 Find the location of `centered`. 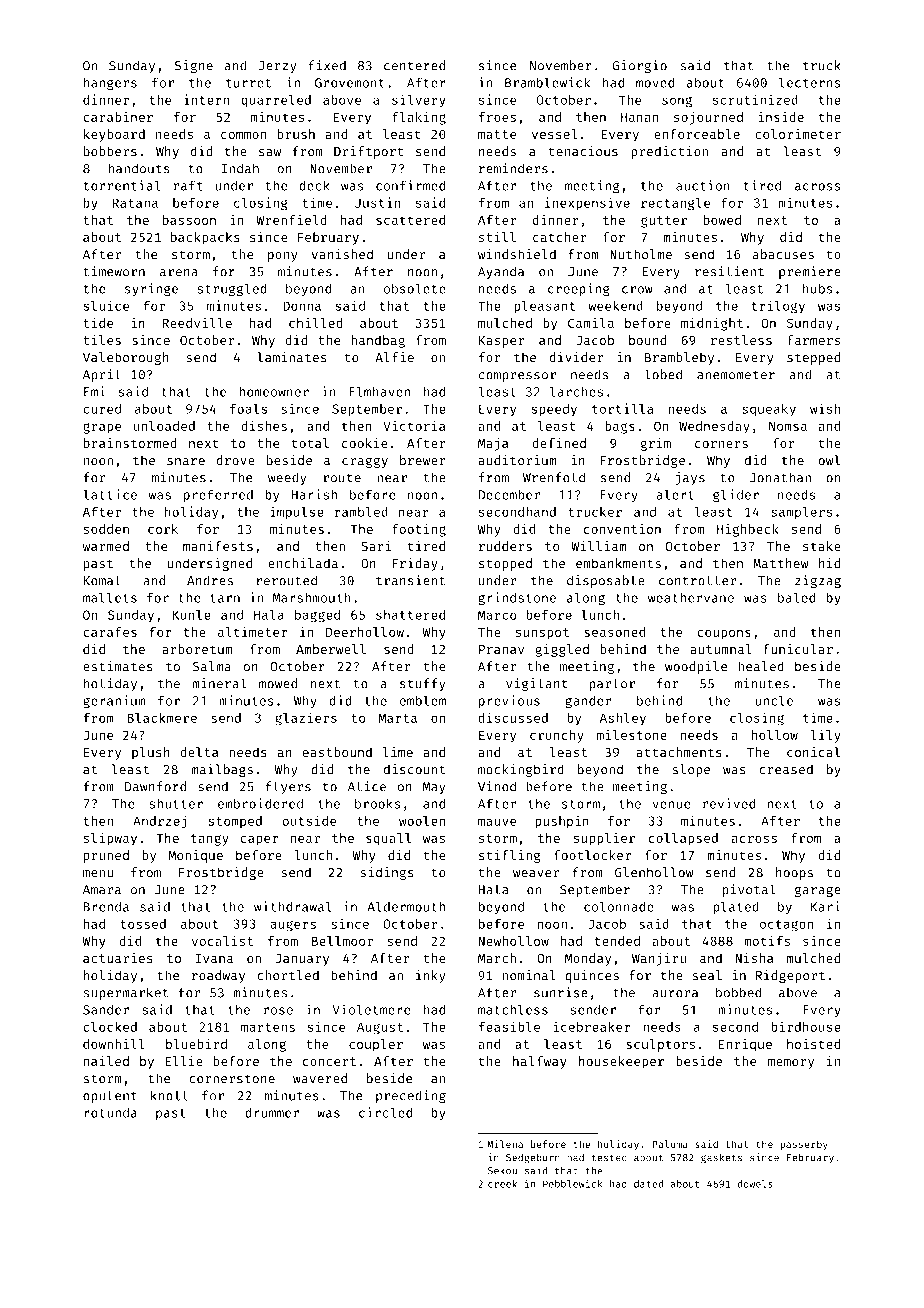

centered is located at coordinates (414, 65).
